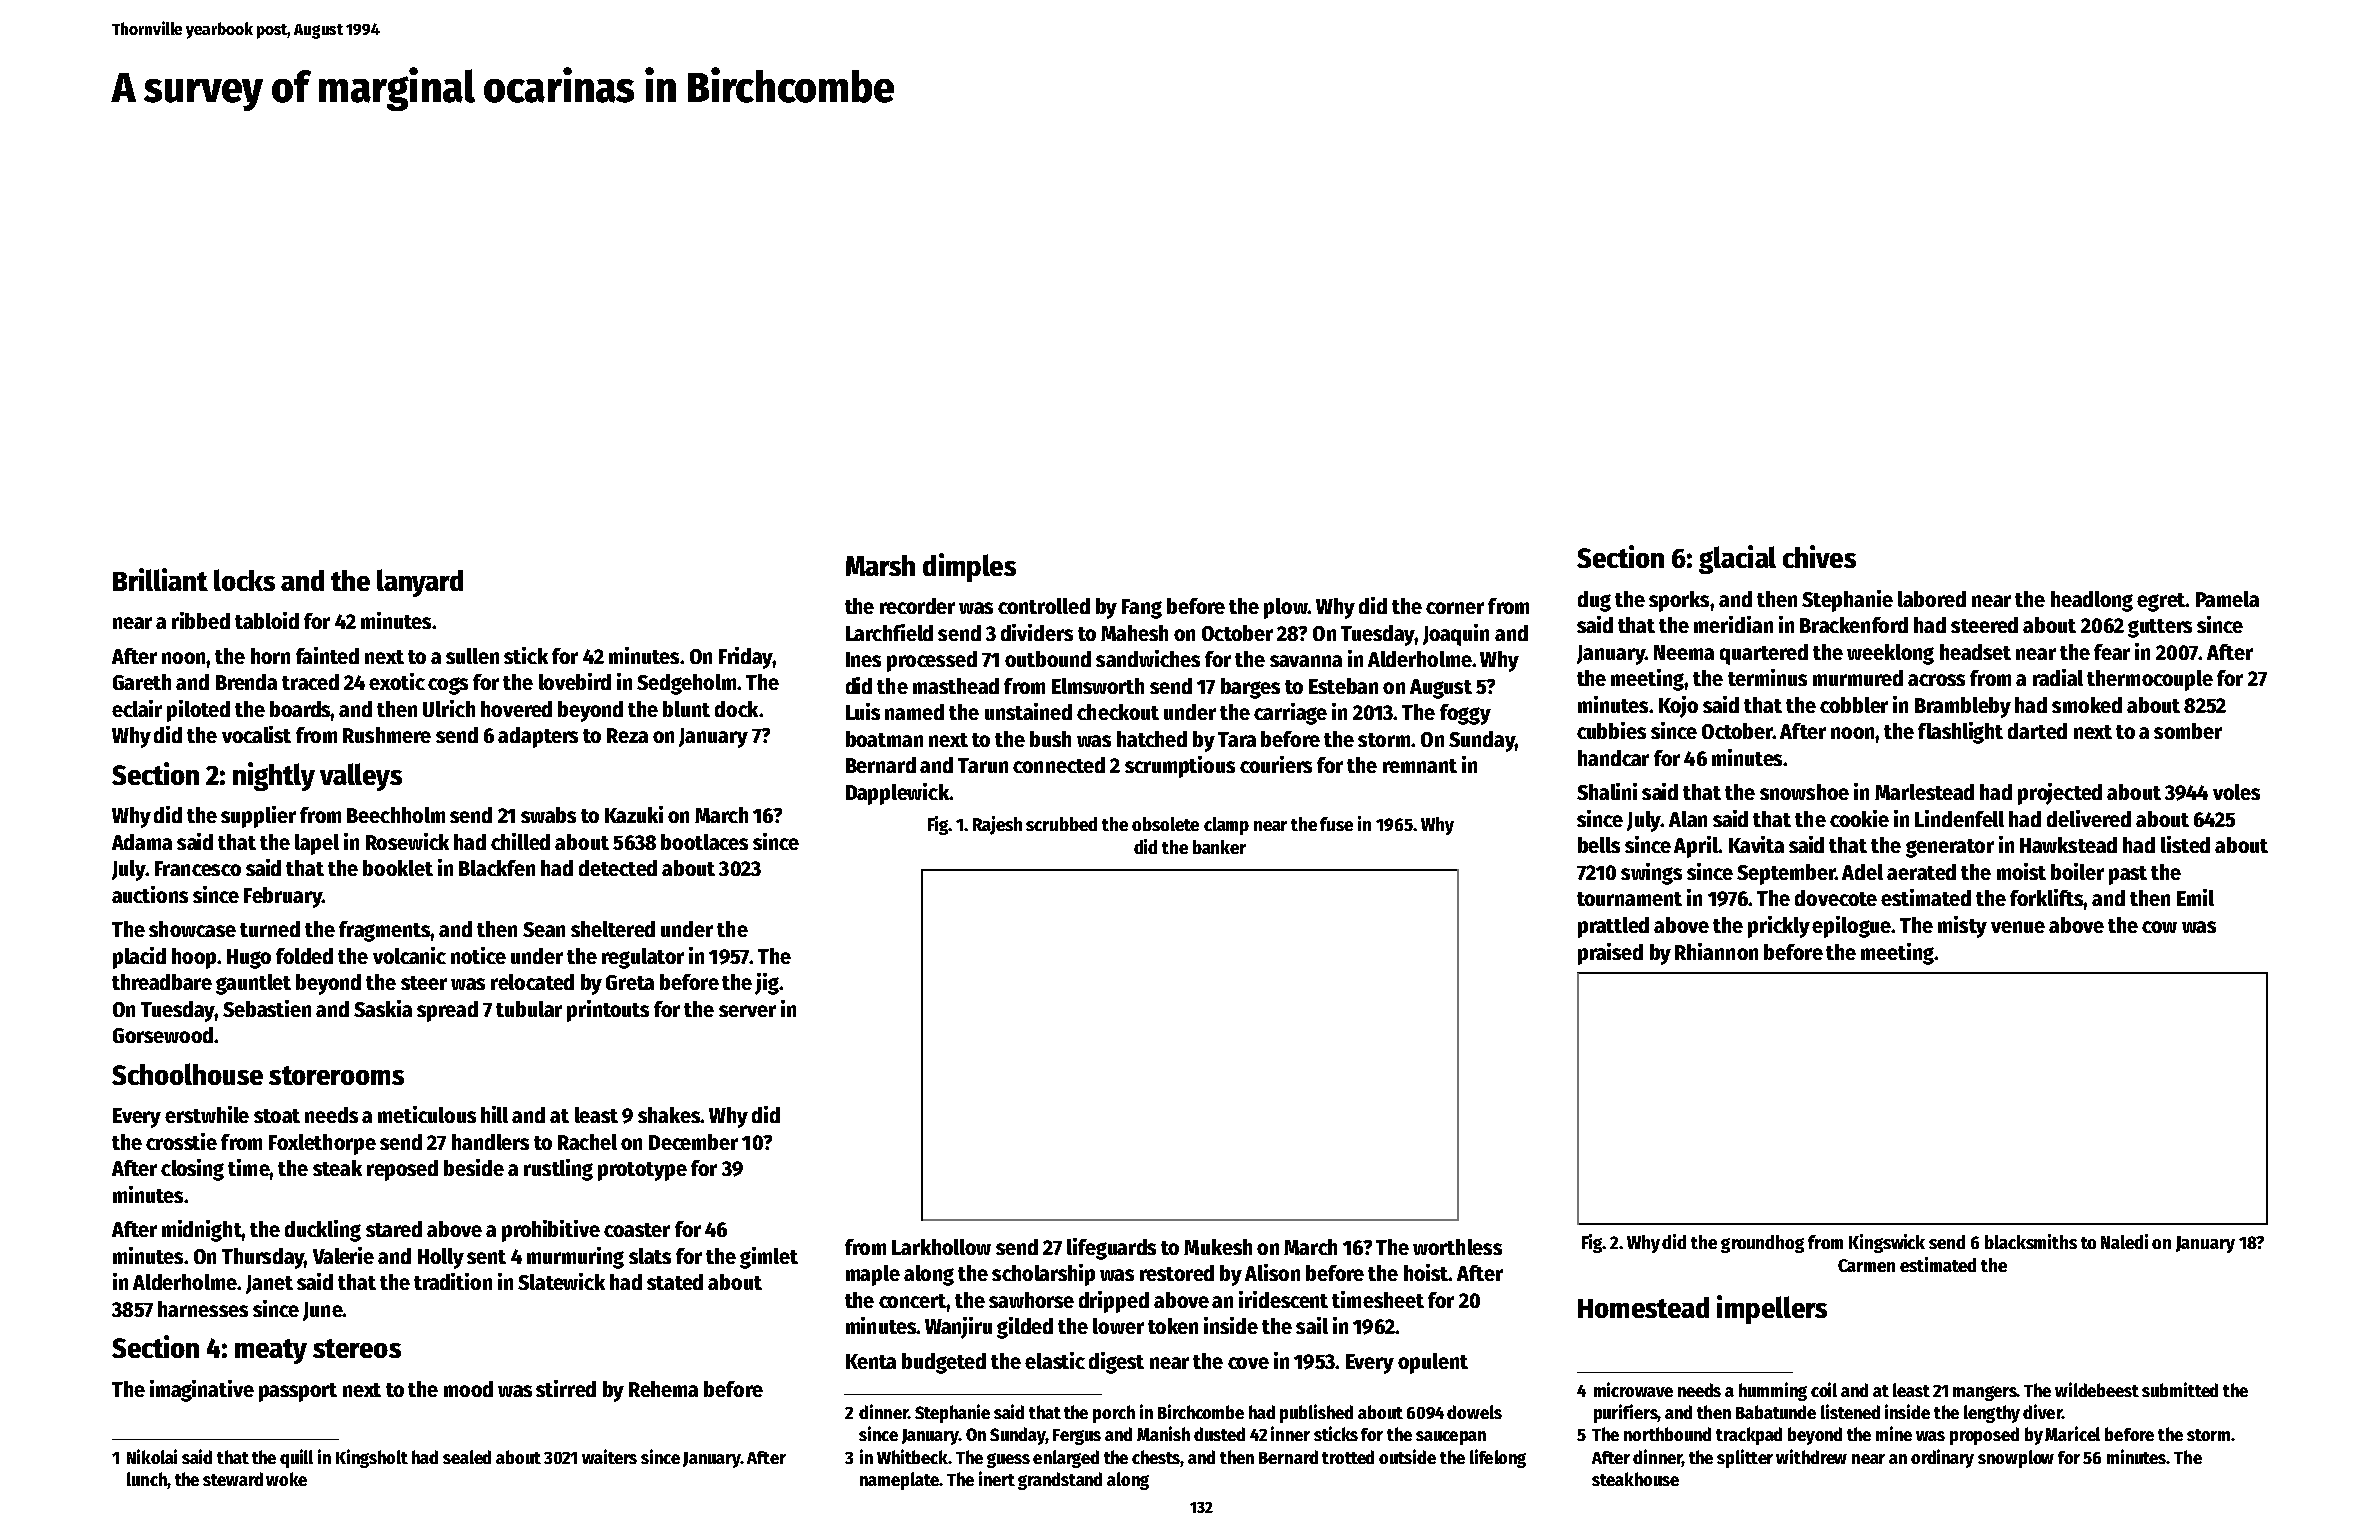 This page has height=1540, width=2380. Describe the element at coordinates (142, 842) in the page. I see `Adama` at that location.
